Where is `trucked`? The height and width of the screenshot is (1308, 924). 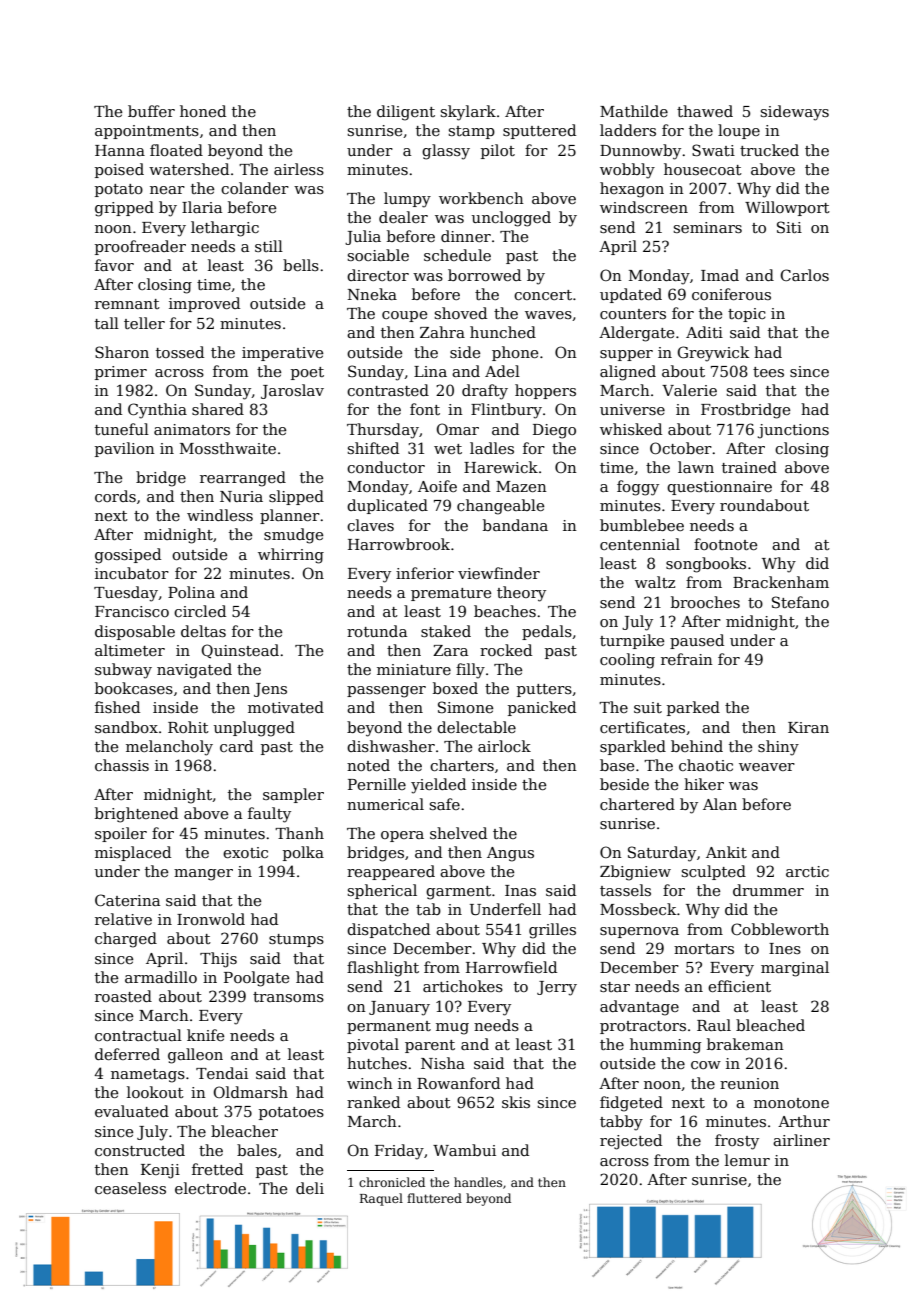 trucked is located at coordinates (769, 150).
